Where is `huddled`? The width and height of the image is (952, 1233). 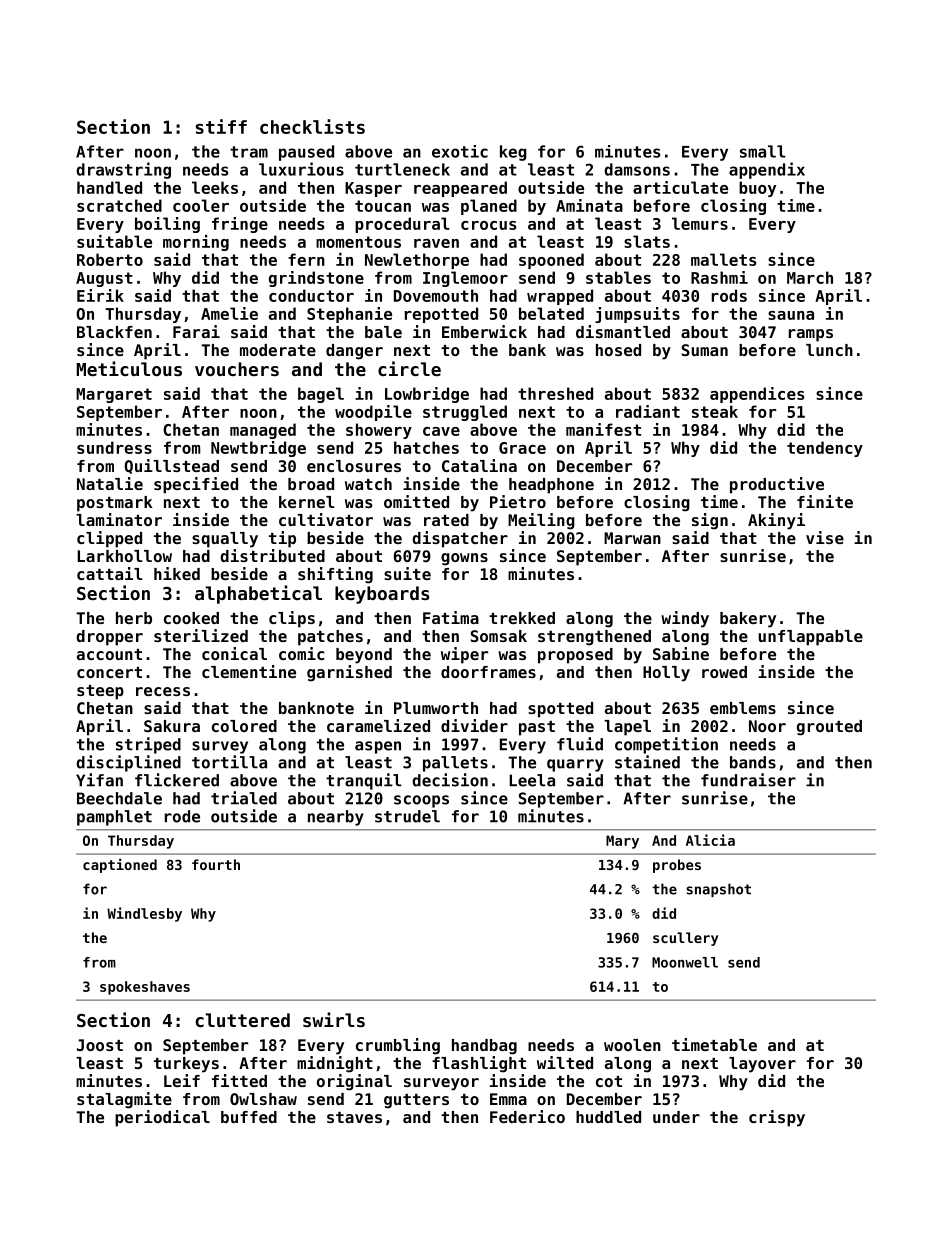
huddled is located at coordinates (608, 1117).
